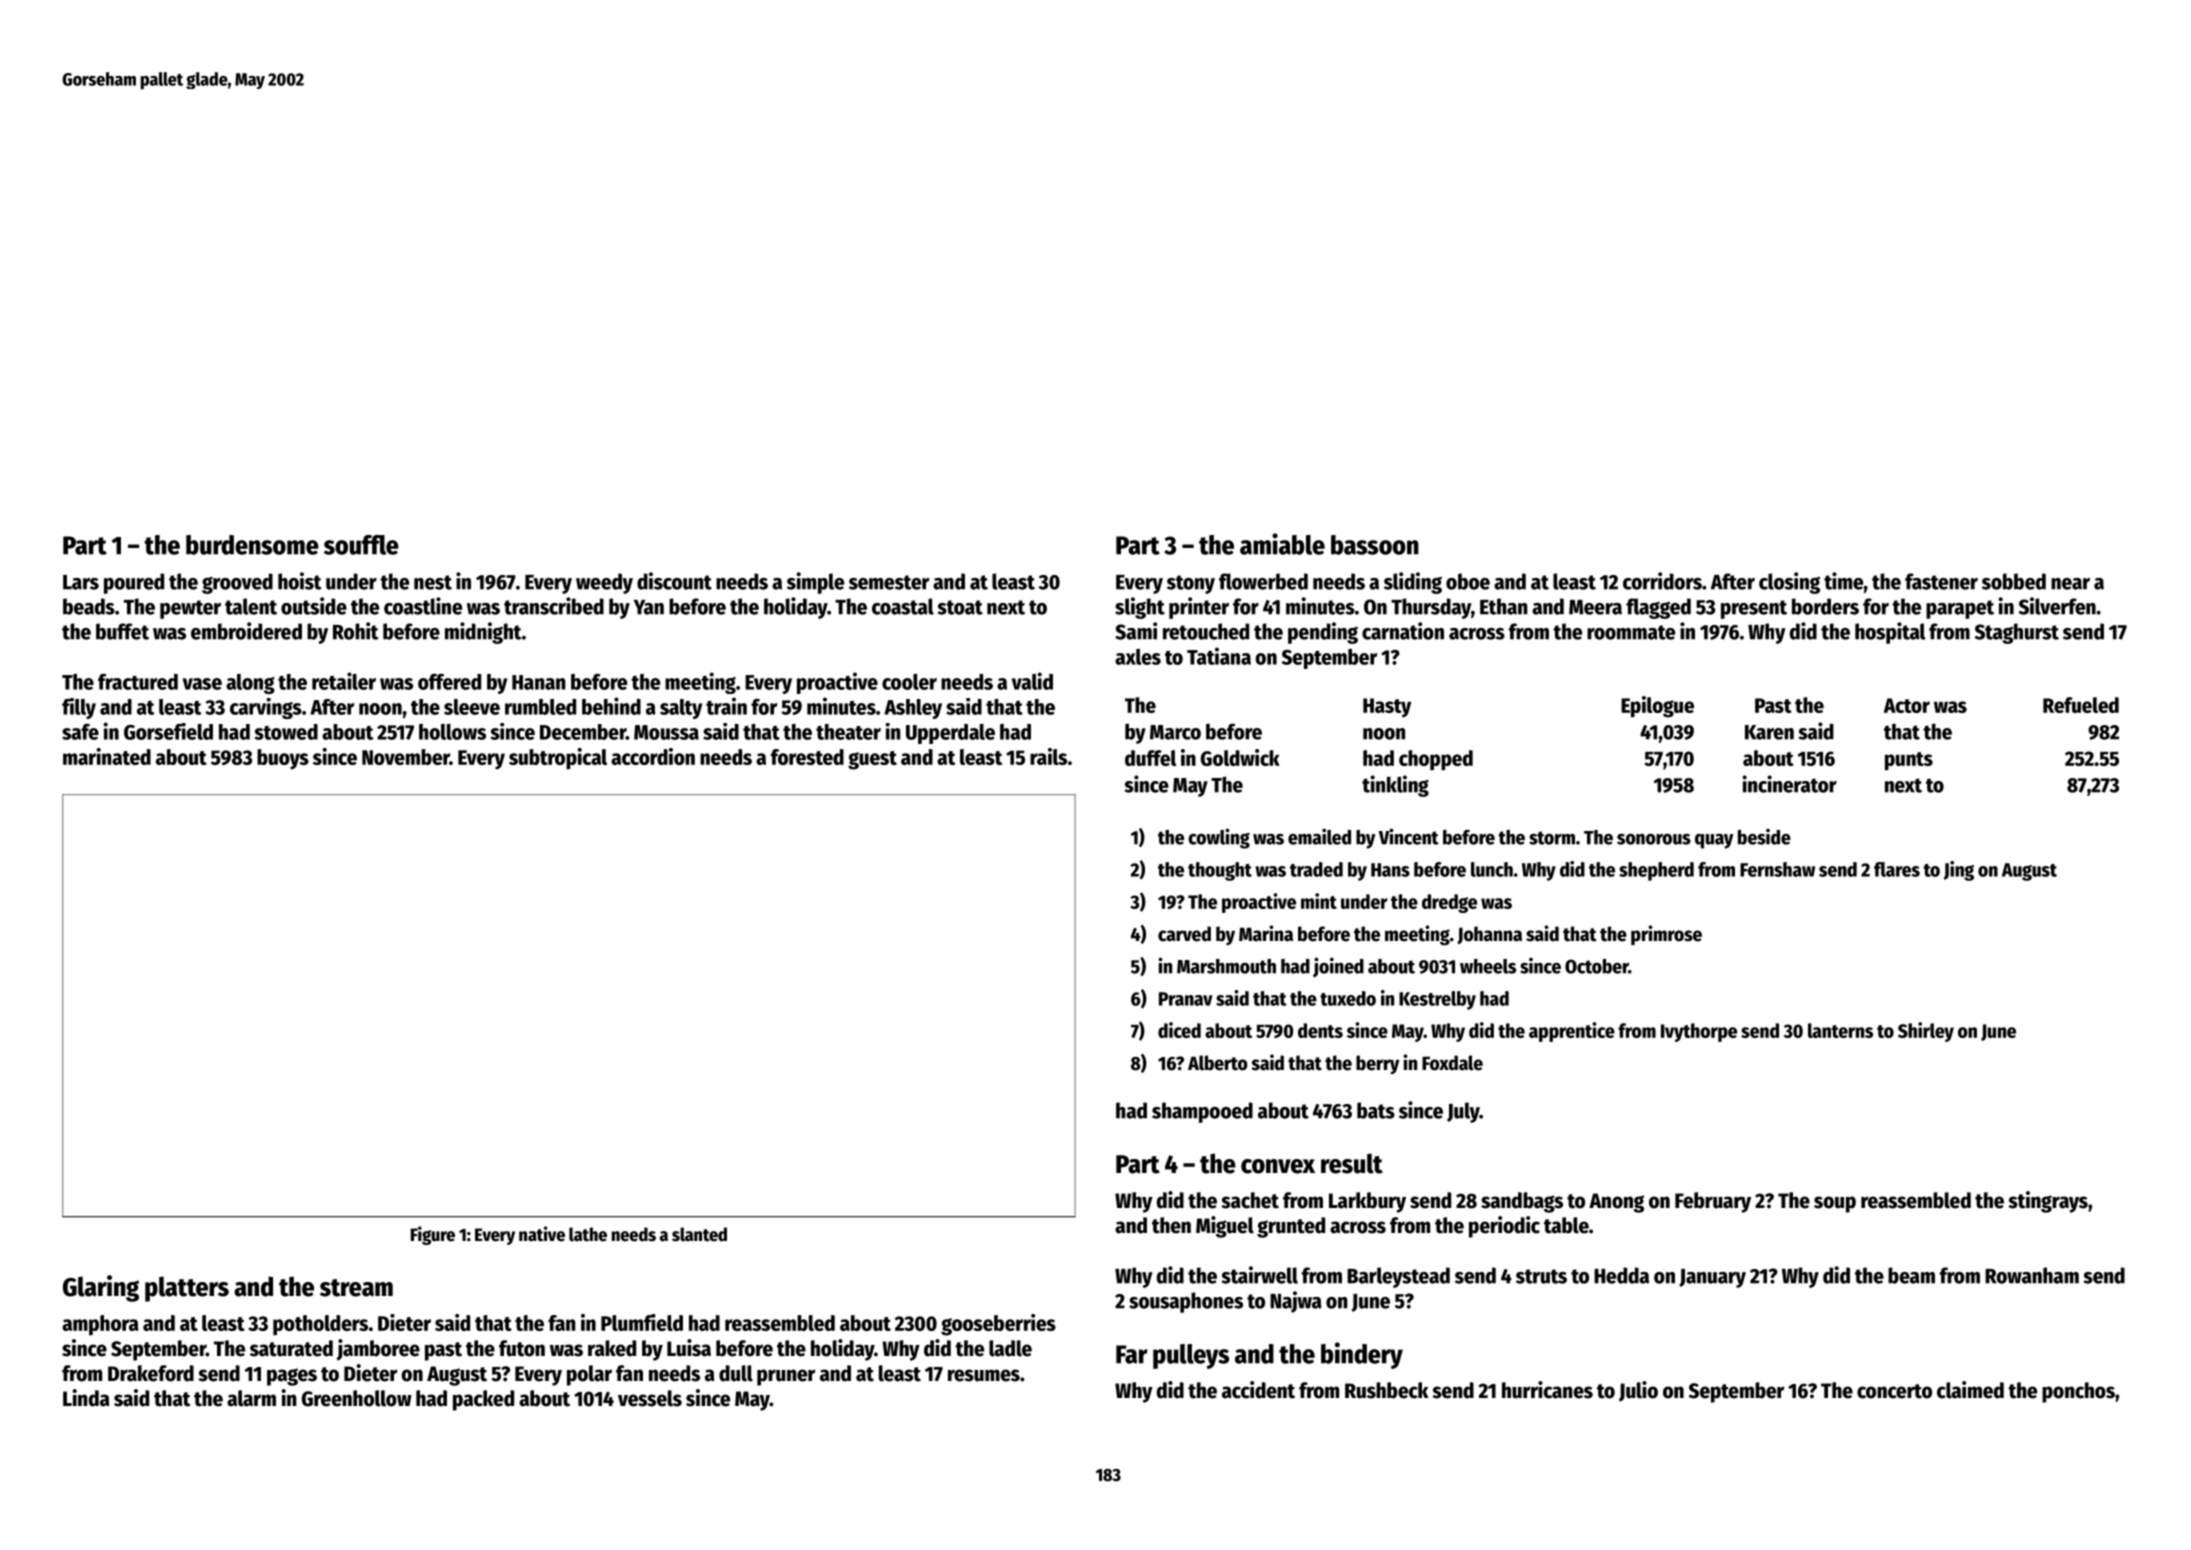 The width and height of the screenshot is (2191, 1550). Describe the element at coordinates (542, 1234) in the screenshot. I see `native` at that location.
